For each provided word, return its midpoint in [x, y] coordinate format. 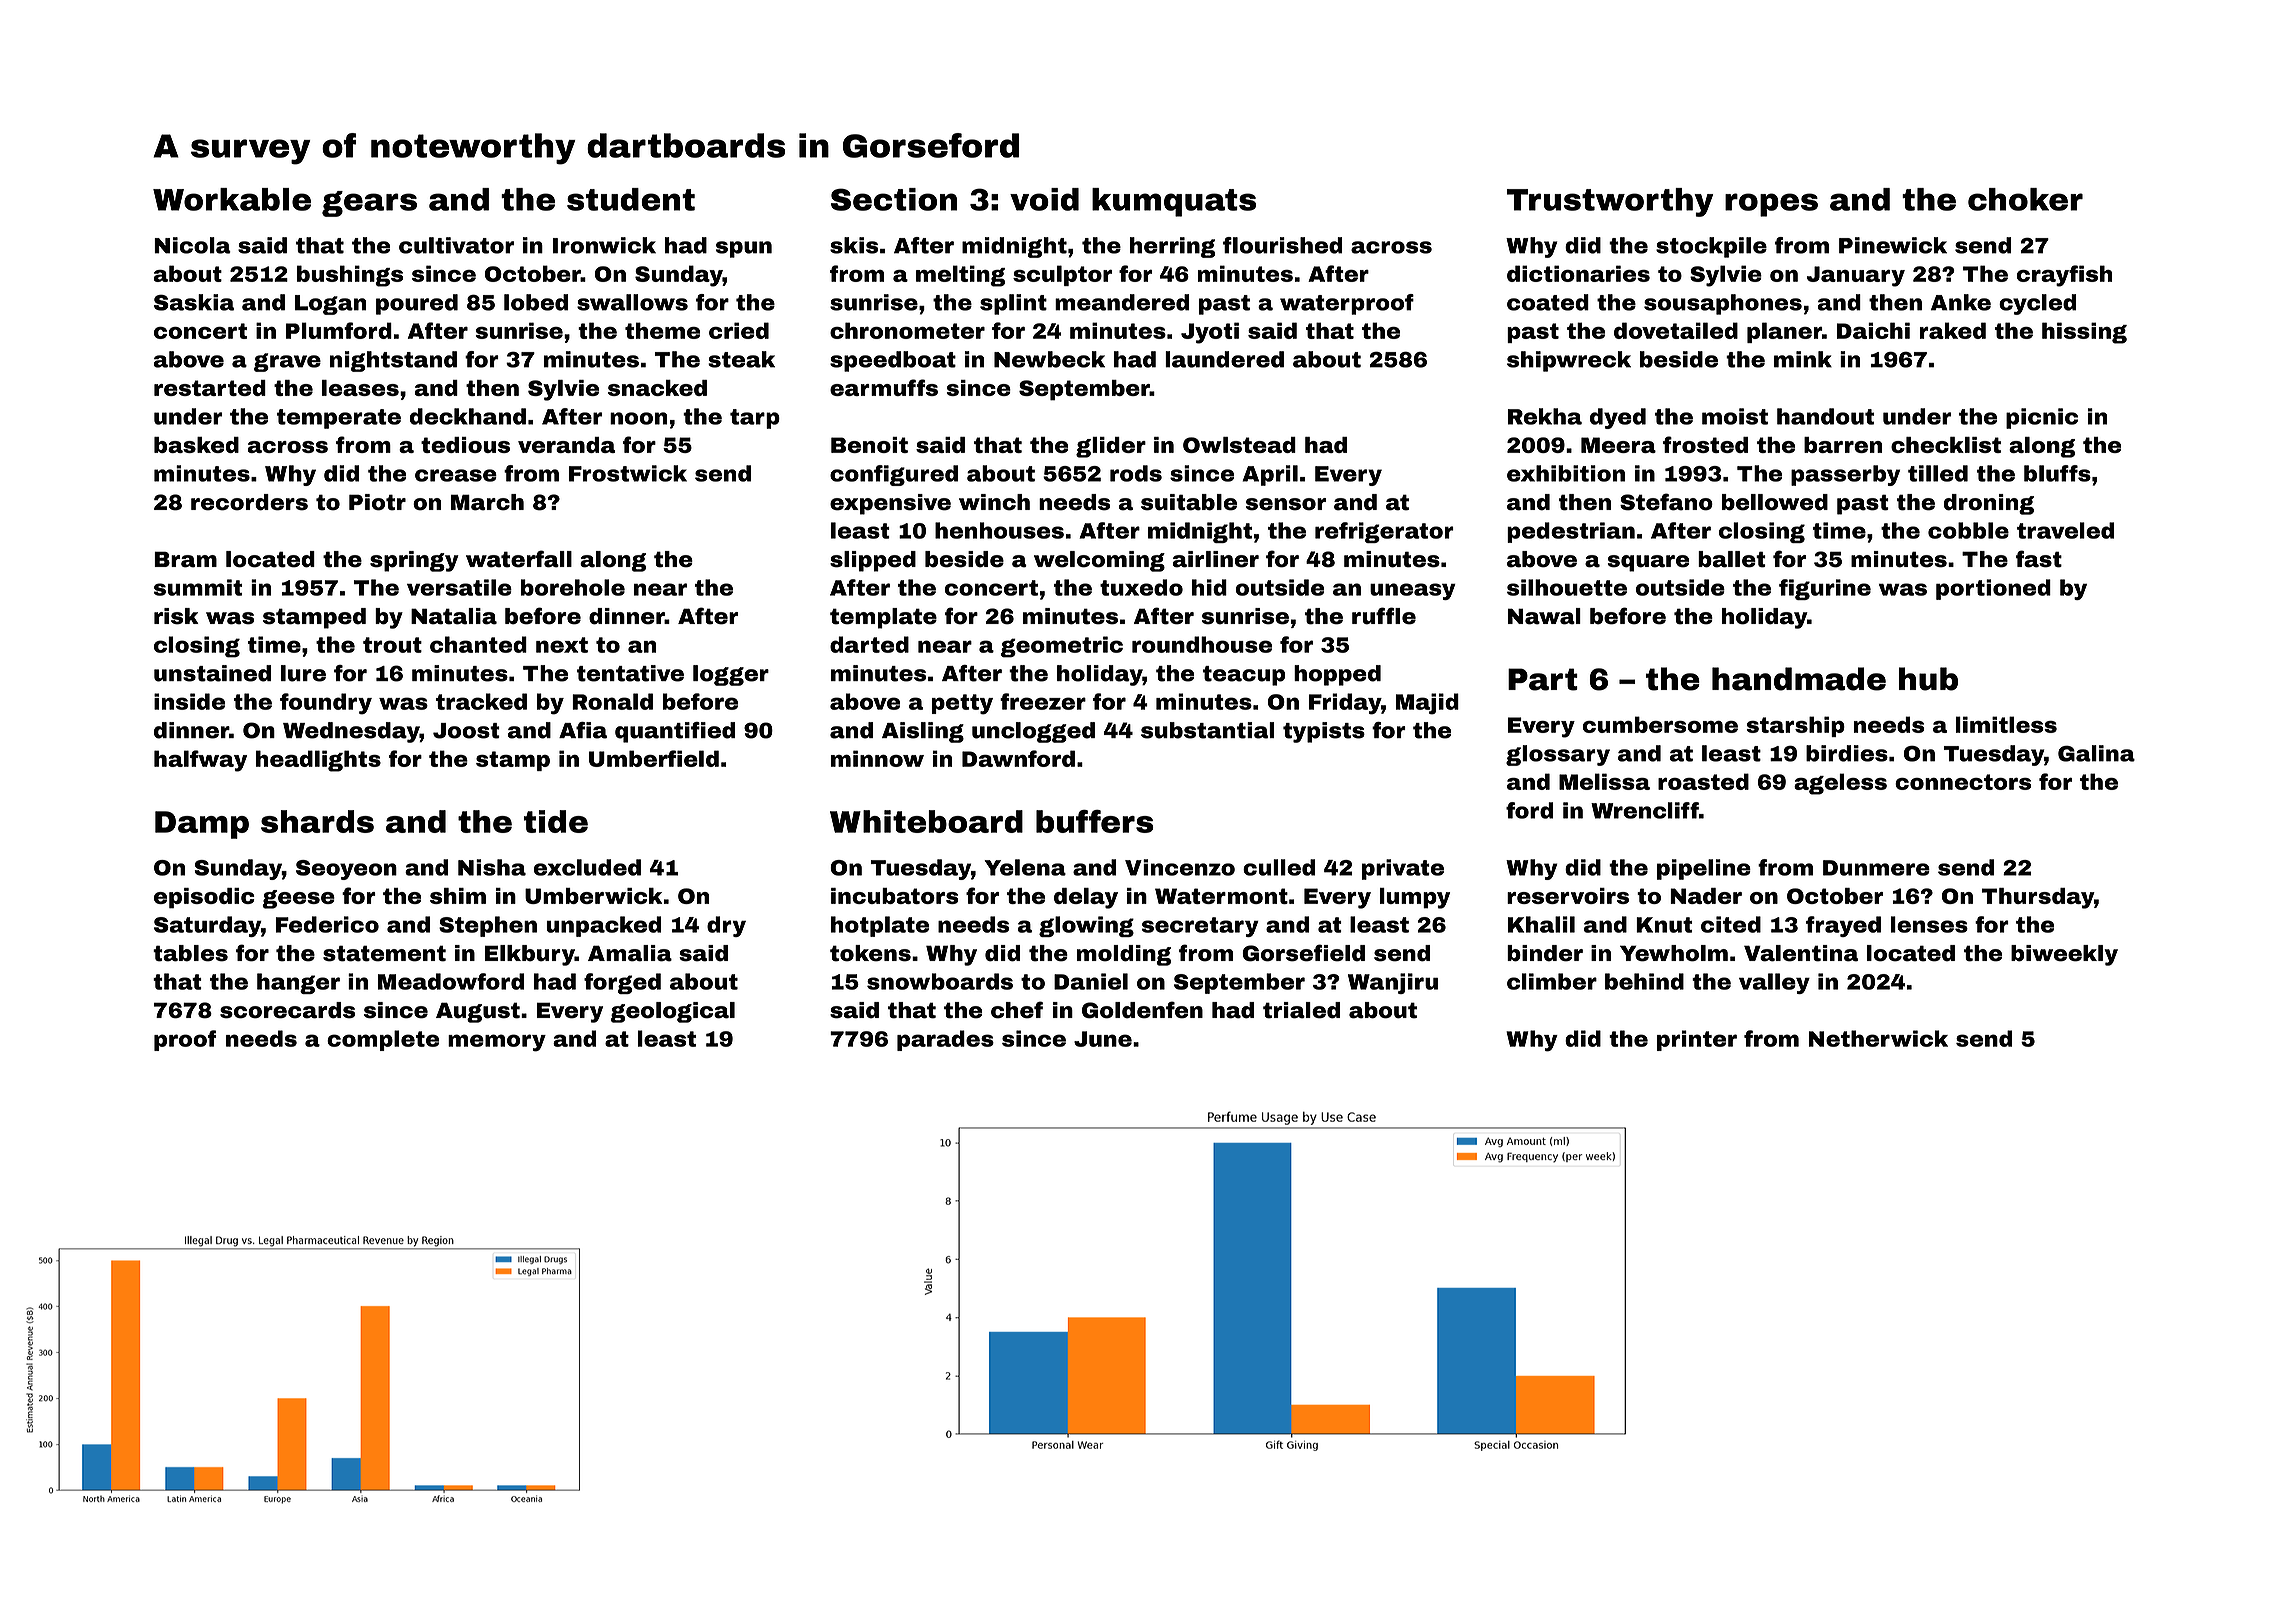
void [1044, 199]
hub [1928, 679]
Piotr [377, 502]
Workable [232, 199]
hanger [298, 983]
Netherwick [1878, 1038]
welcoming [1099, 561]
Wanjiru [1393, 983]
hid [1209, 587]
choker [2025, 199]
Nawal [1544, 616]
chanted [478, 644]
